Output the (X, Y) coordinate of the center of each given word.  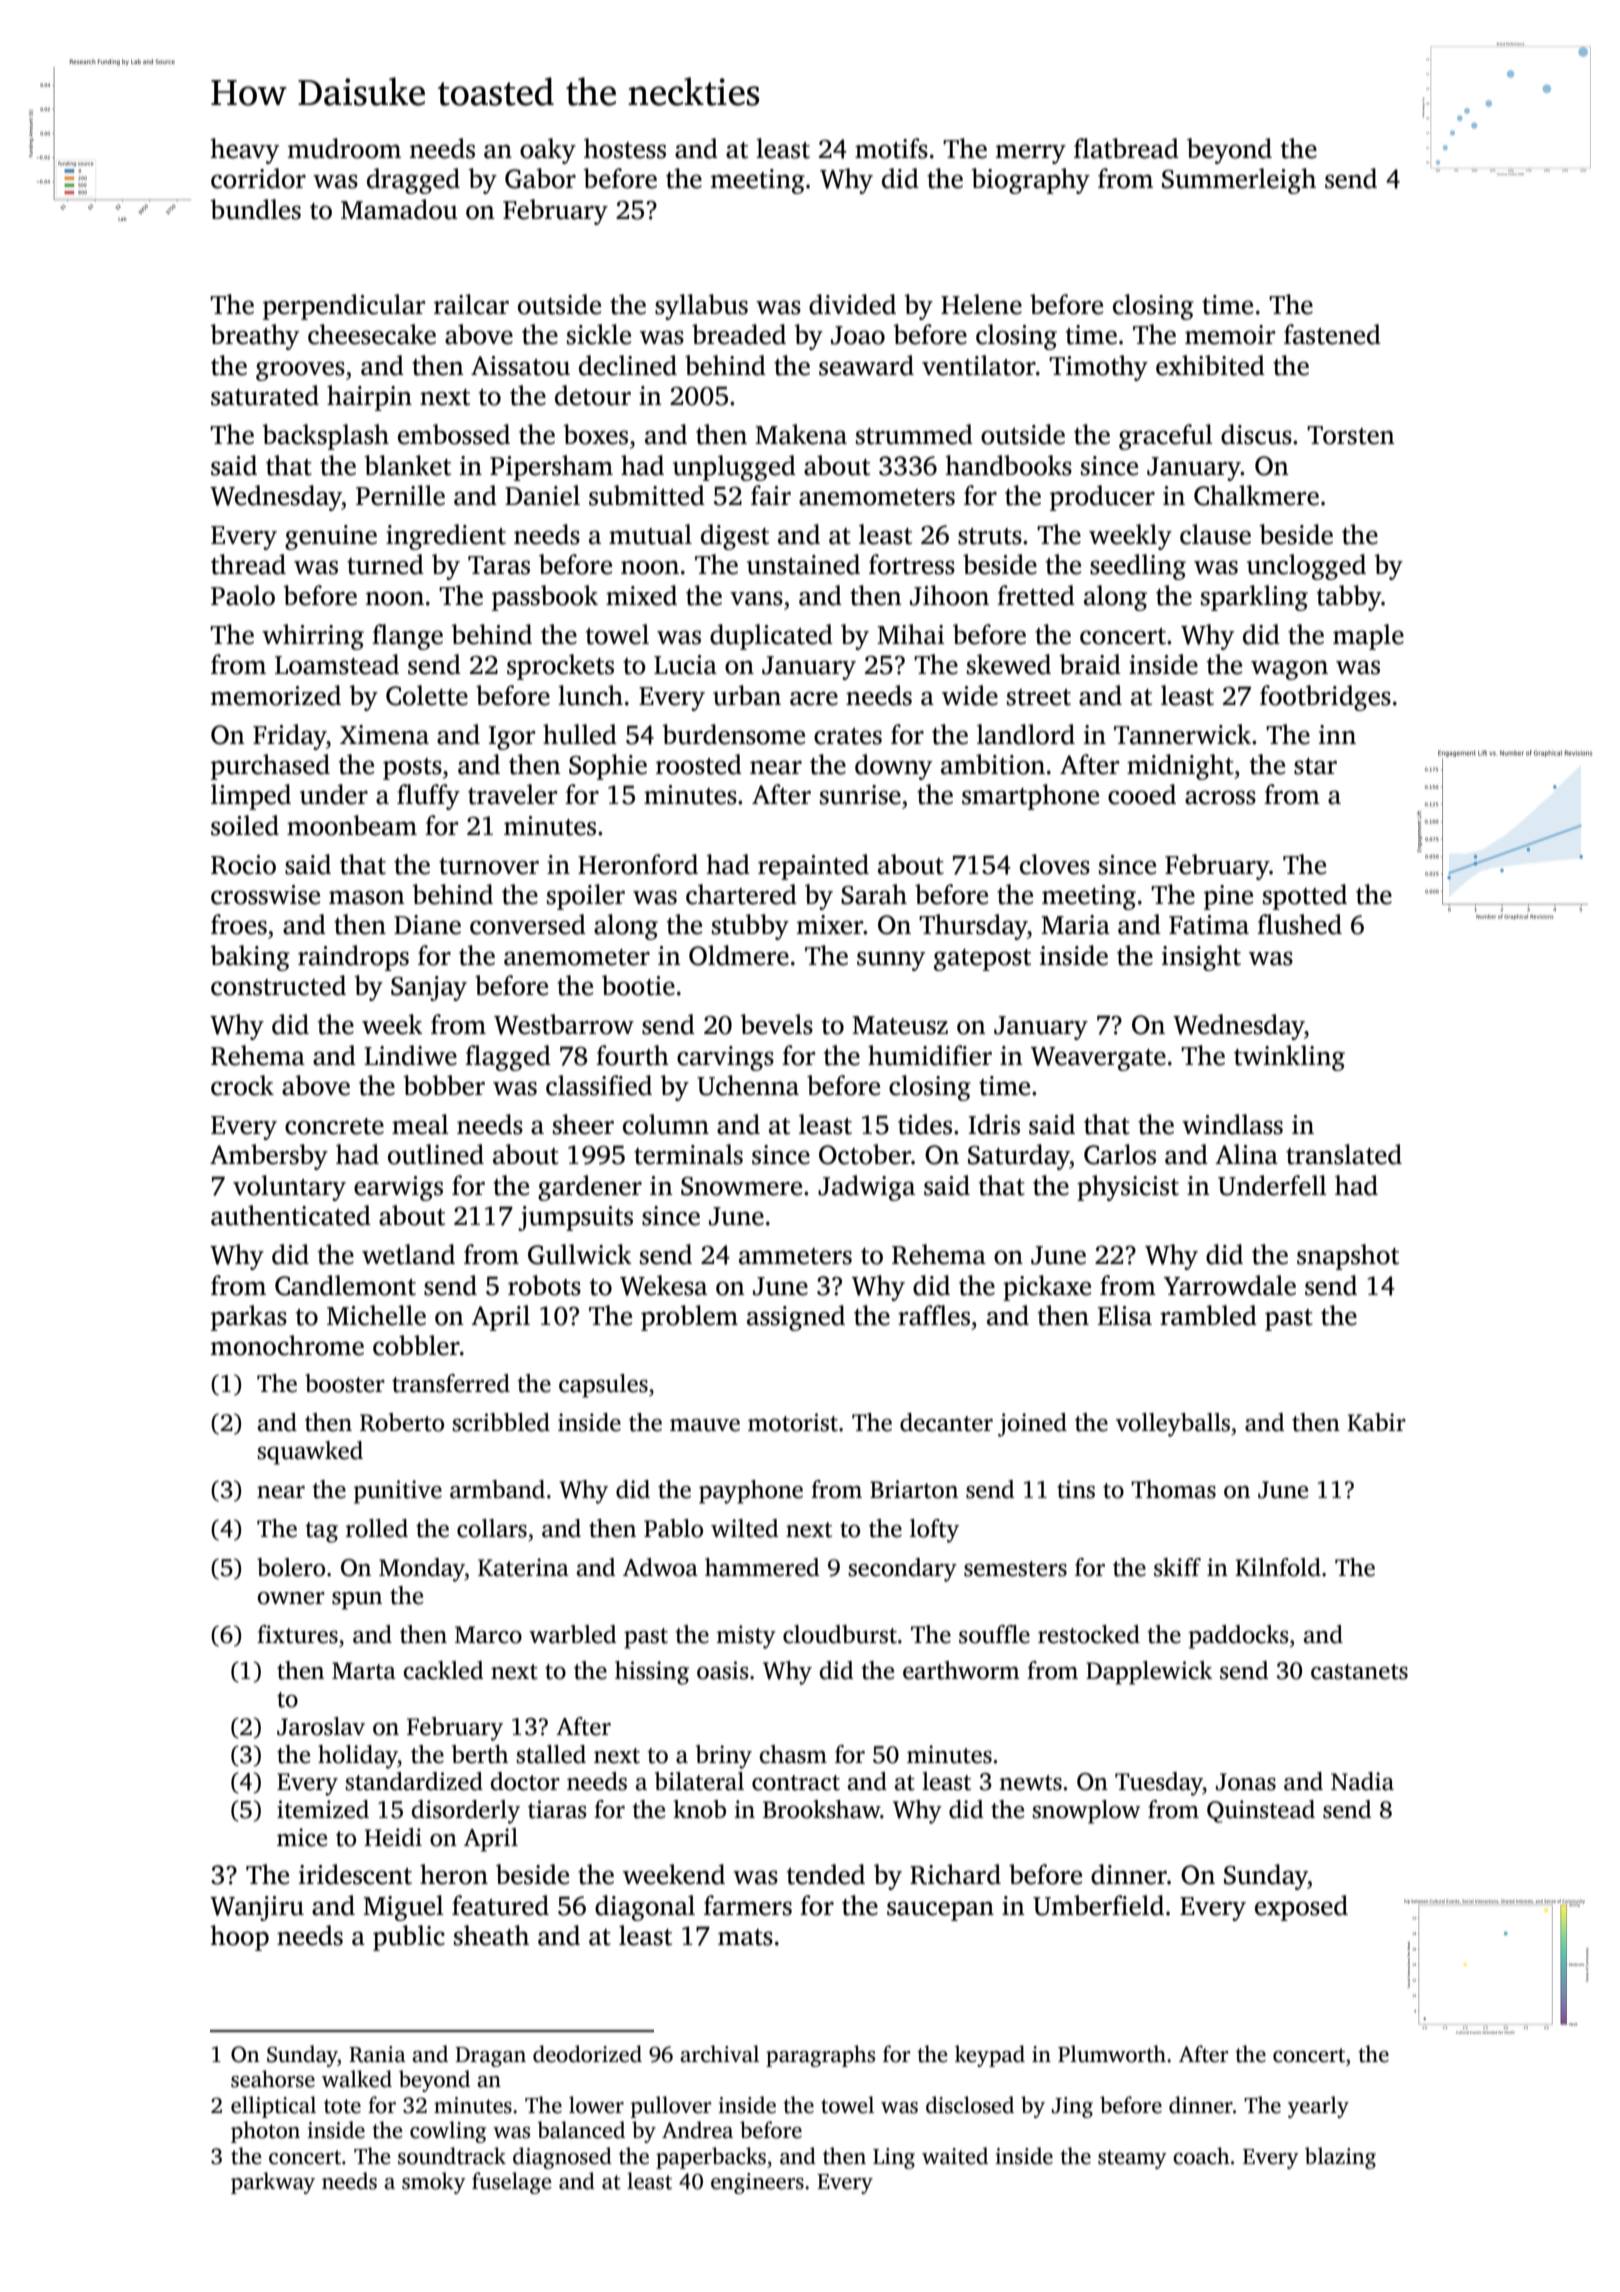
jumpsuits (575, 1218)
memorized (276, 695)
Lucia (685, 665)
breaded (739, 334)
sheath (491, 1935)
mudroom (344, 148)
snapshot (1348, 1257)
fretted (1036, 595)
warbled (572, 1634)
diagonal (645, 1908)
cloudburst (840, 1634)
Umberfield (1098, 1905)
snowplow (1086, 1812)
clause (1215, 534)
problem (689, 1318)
